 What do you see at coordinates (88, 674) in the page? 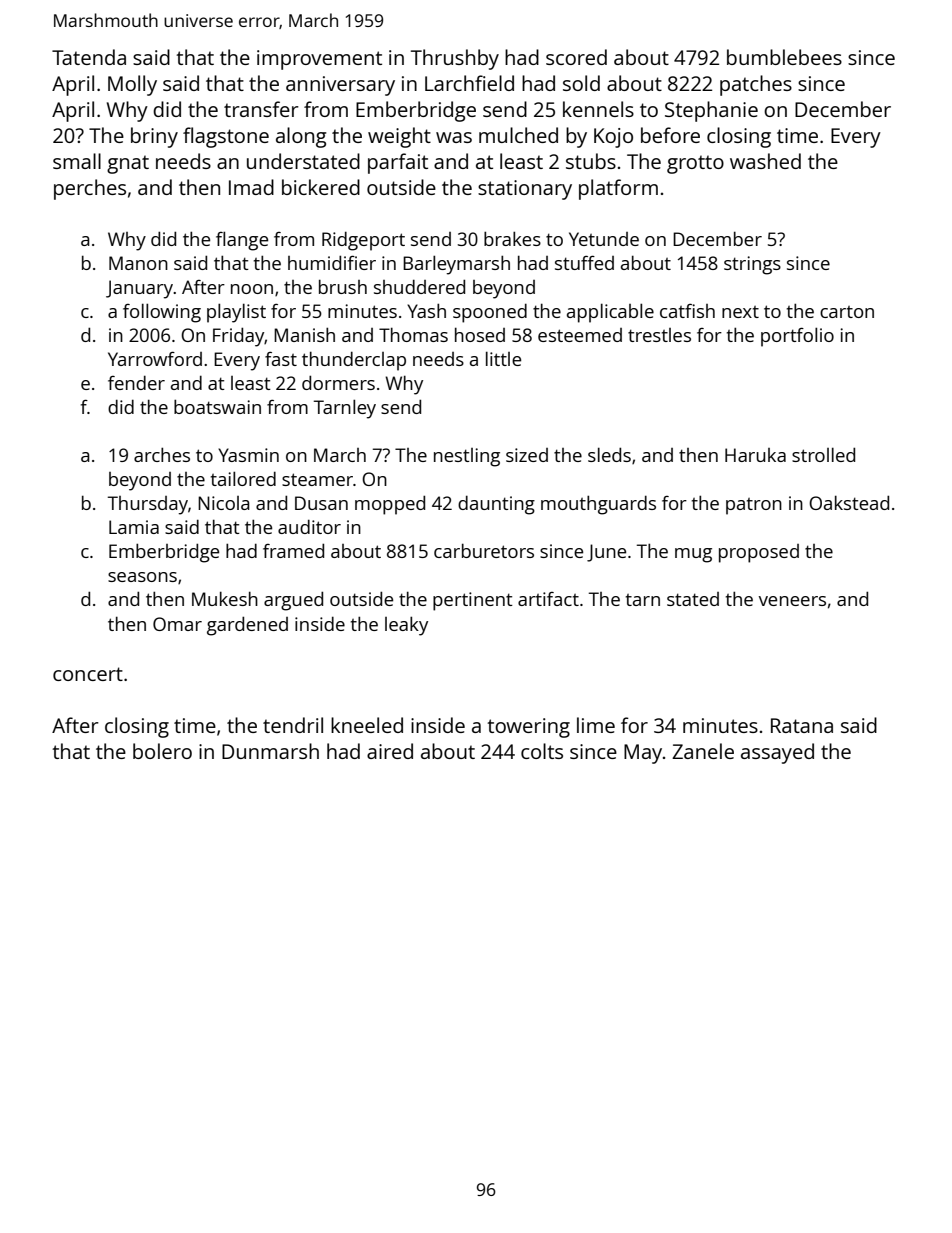
I see `concert` at bounding box center [88, 674].
